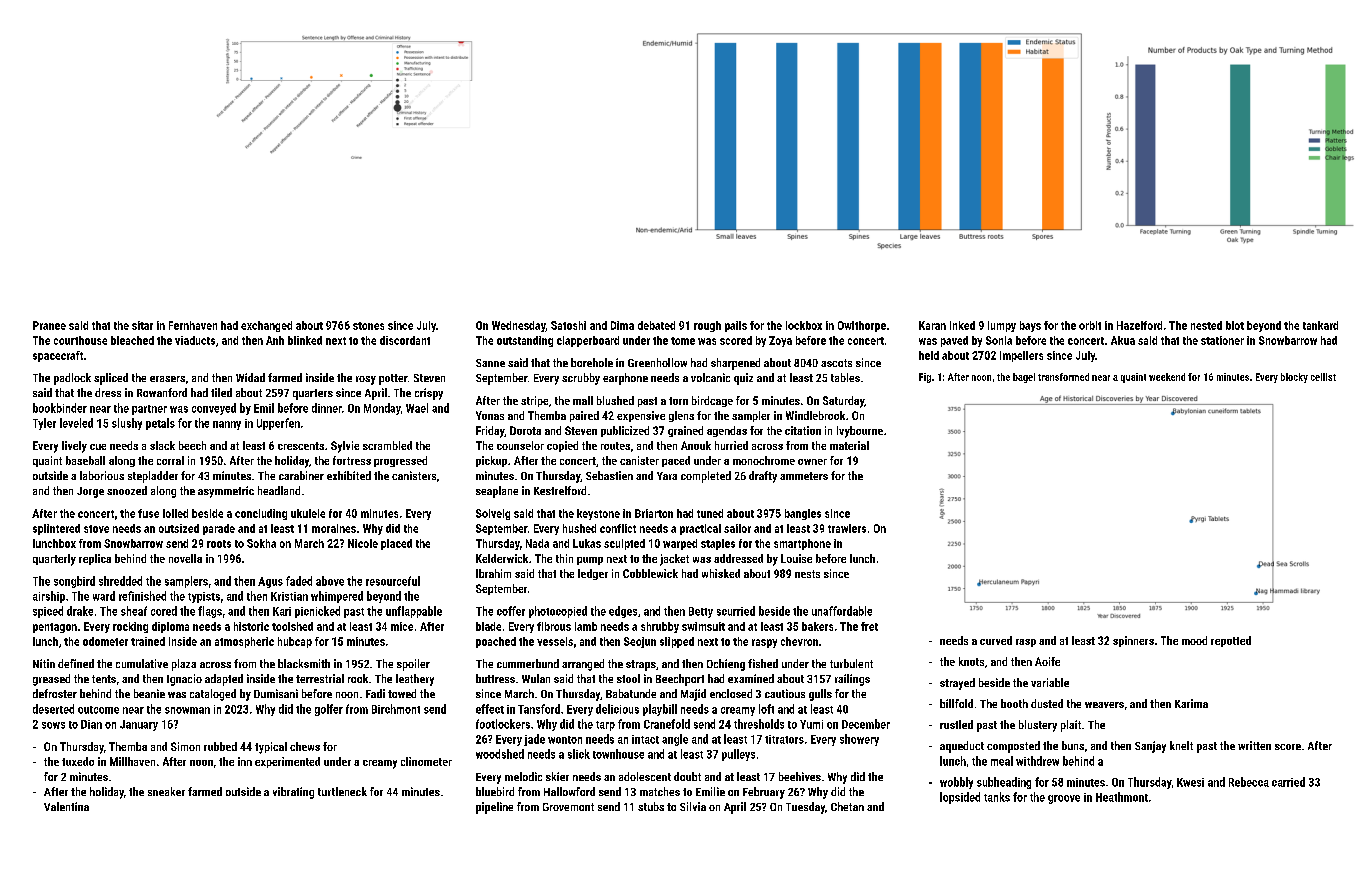 The height and width of the page is (887, 1372). I want to click on conflict, so click(618, 528).
